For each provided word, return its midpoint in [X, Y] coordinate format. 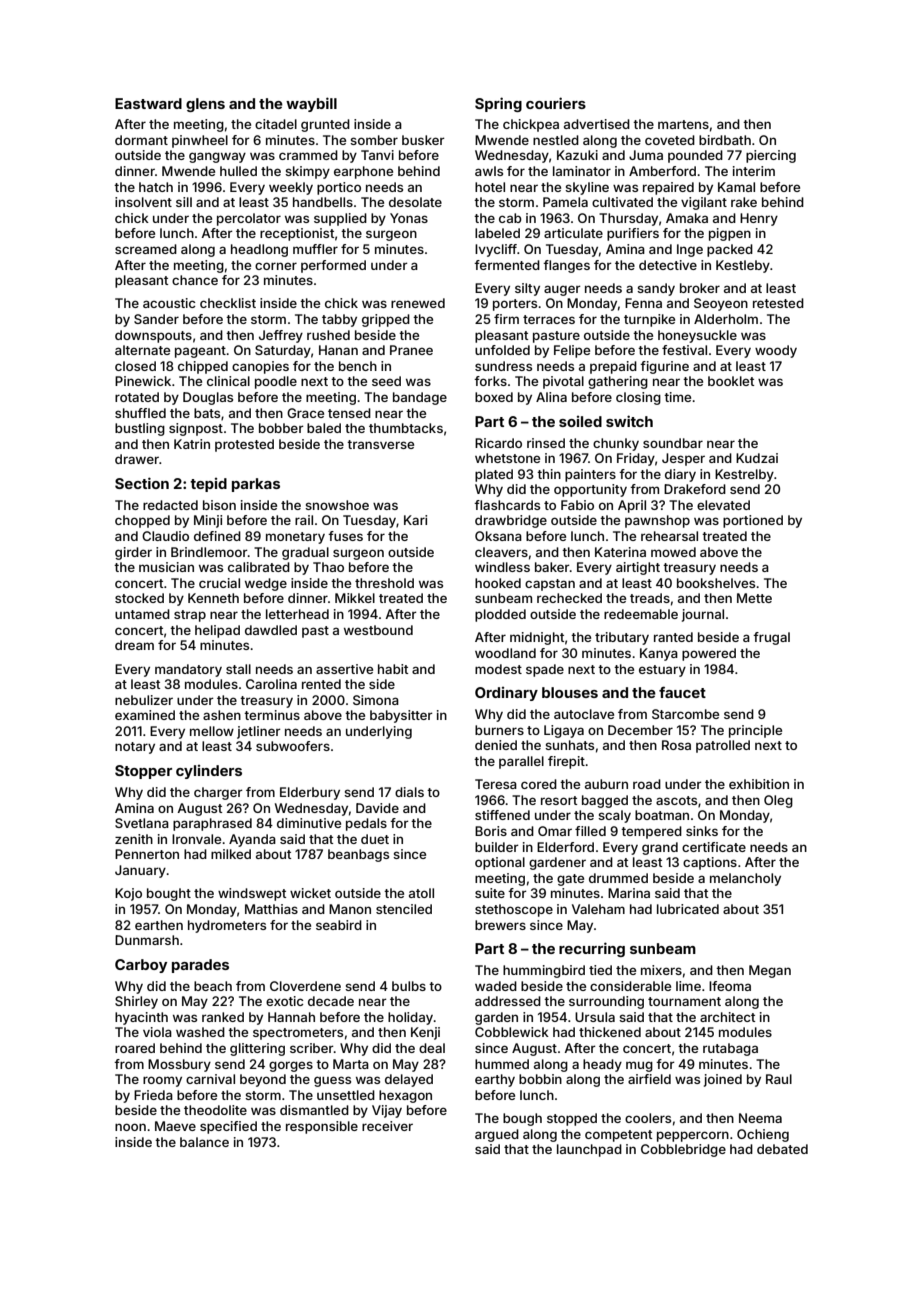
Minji [208, 521]
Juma [646, 155]
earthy [495, 1080]
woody [776, 351]
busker [423, 140]
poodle [276, 382]
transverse [380, 444]
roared [135, 1048]
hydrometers [227, 926]
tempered [651, 832]
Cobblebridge [683, 1150]
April [632, 506]
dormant [141, 140]
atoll [421, 893]
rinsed [546, 443]
